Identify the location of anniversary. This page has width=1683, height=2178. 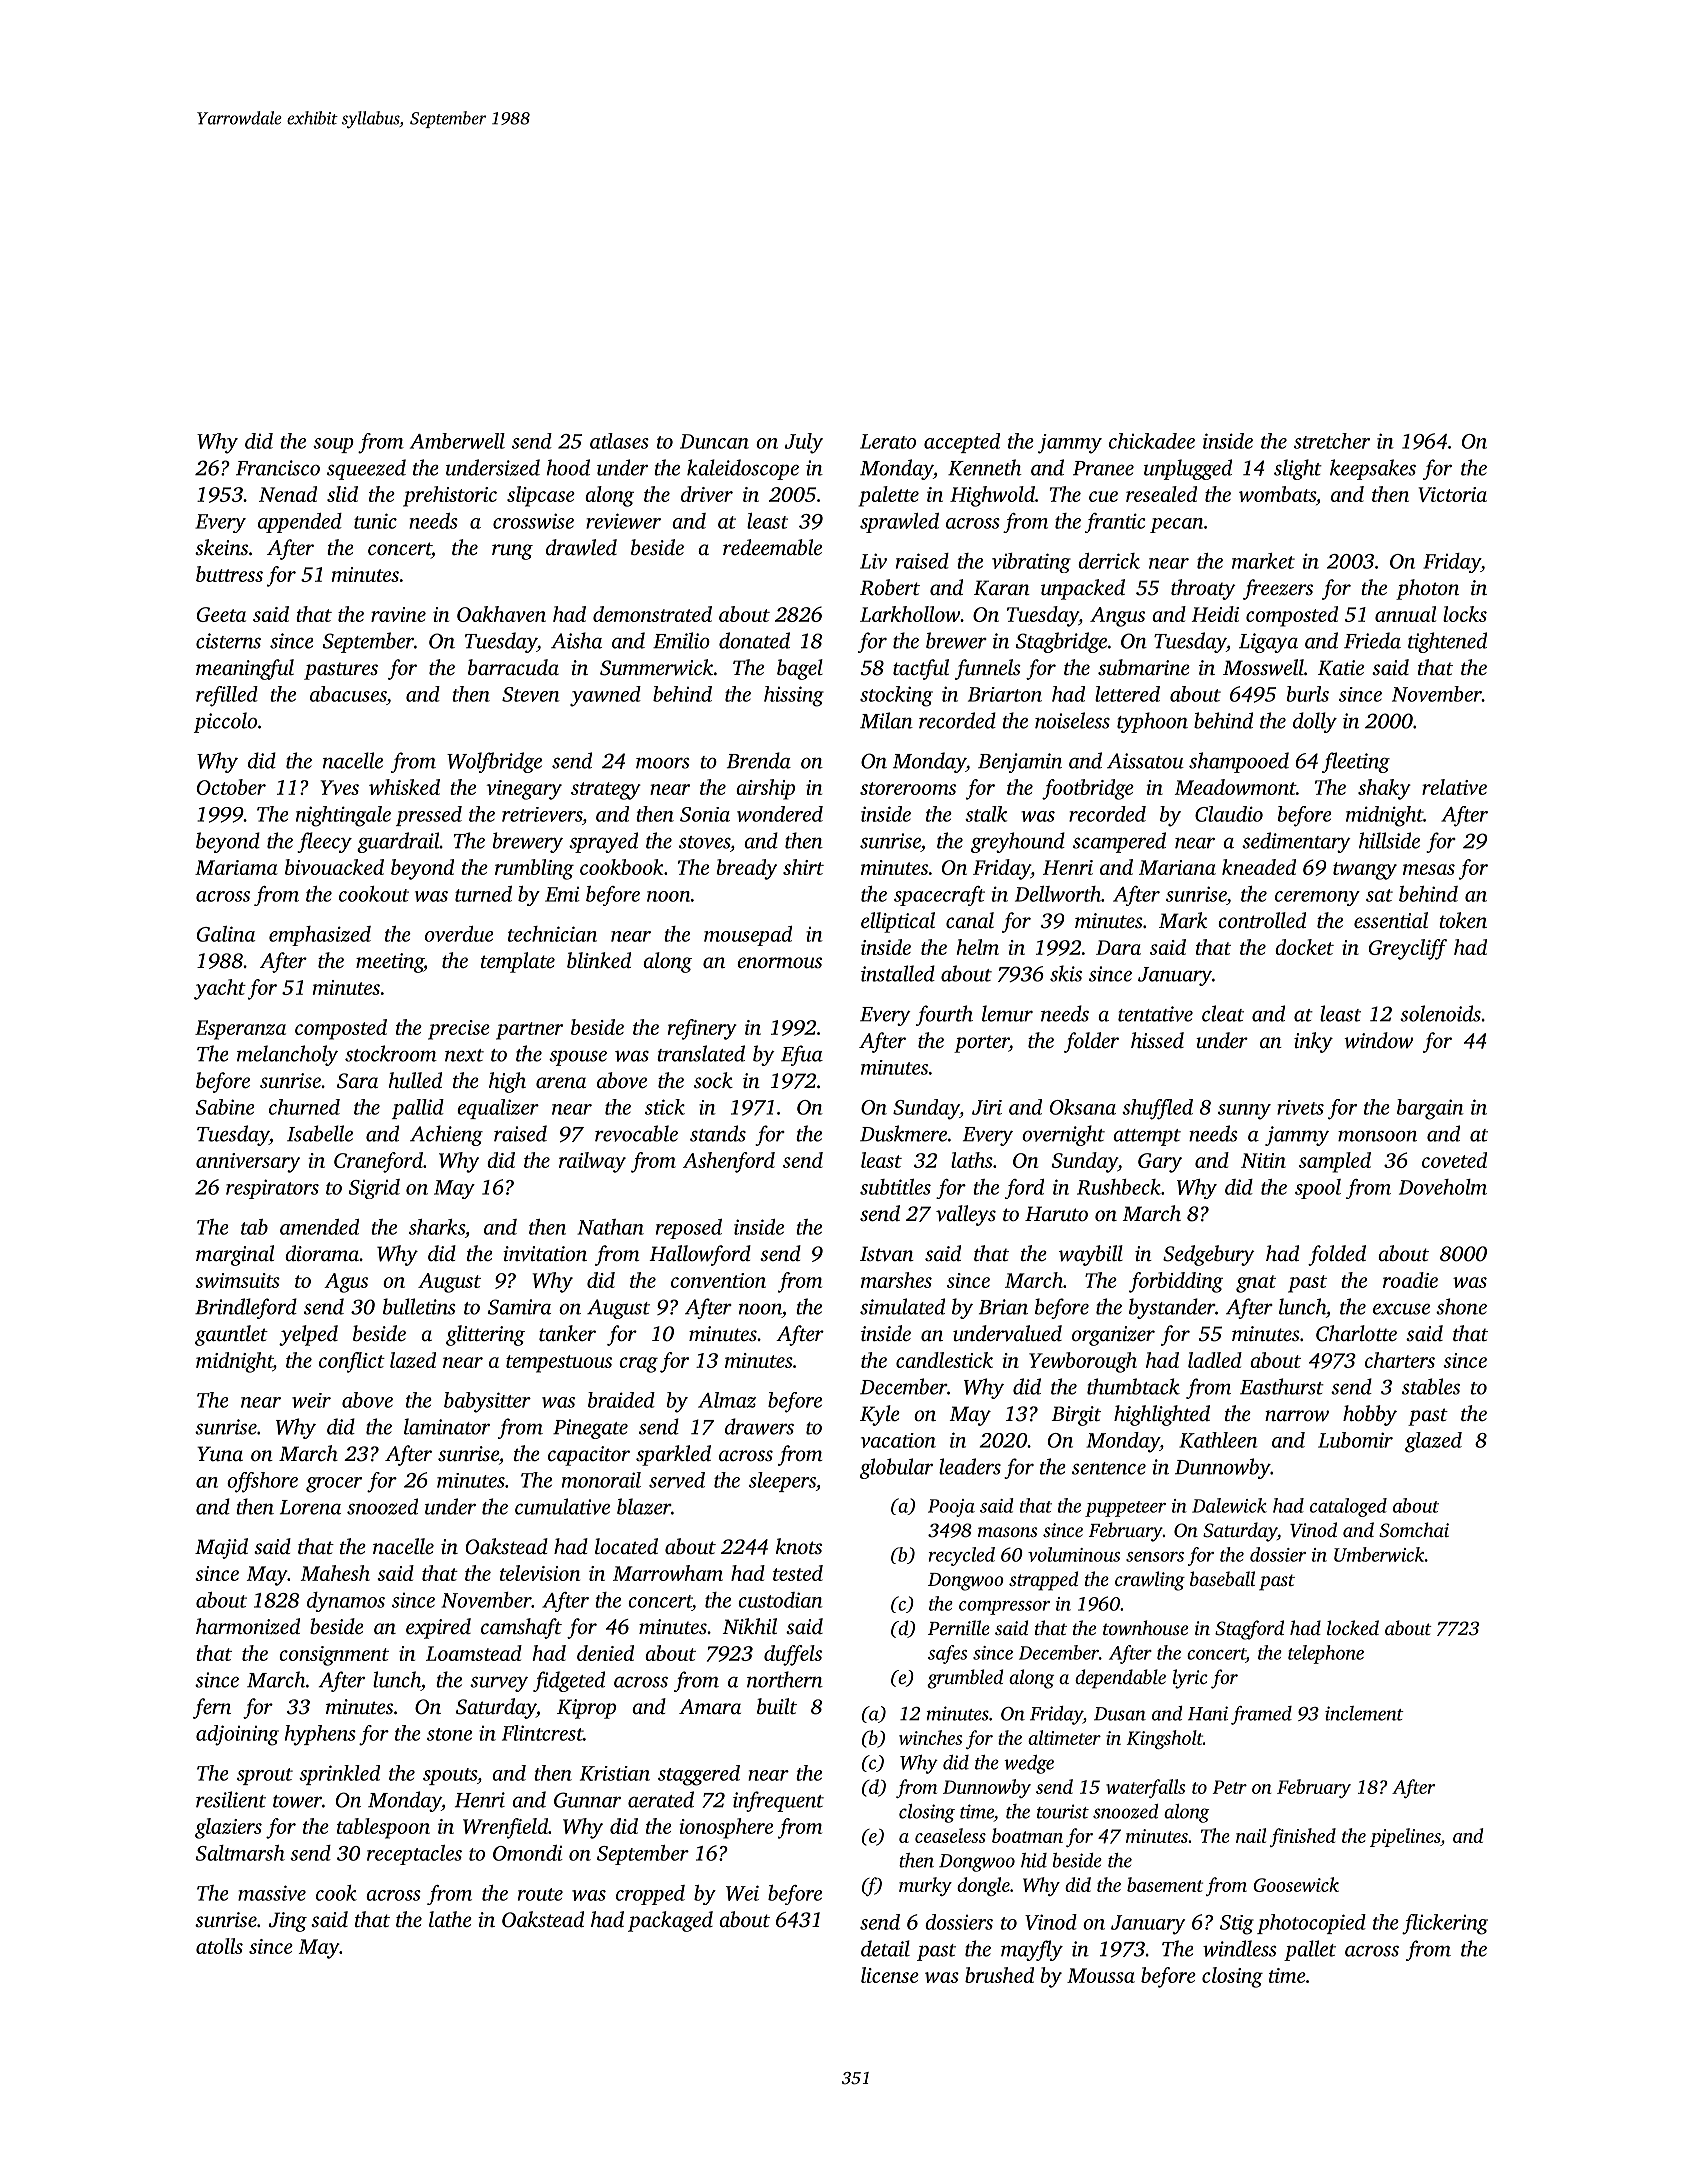
(248, 1163).
